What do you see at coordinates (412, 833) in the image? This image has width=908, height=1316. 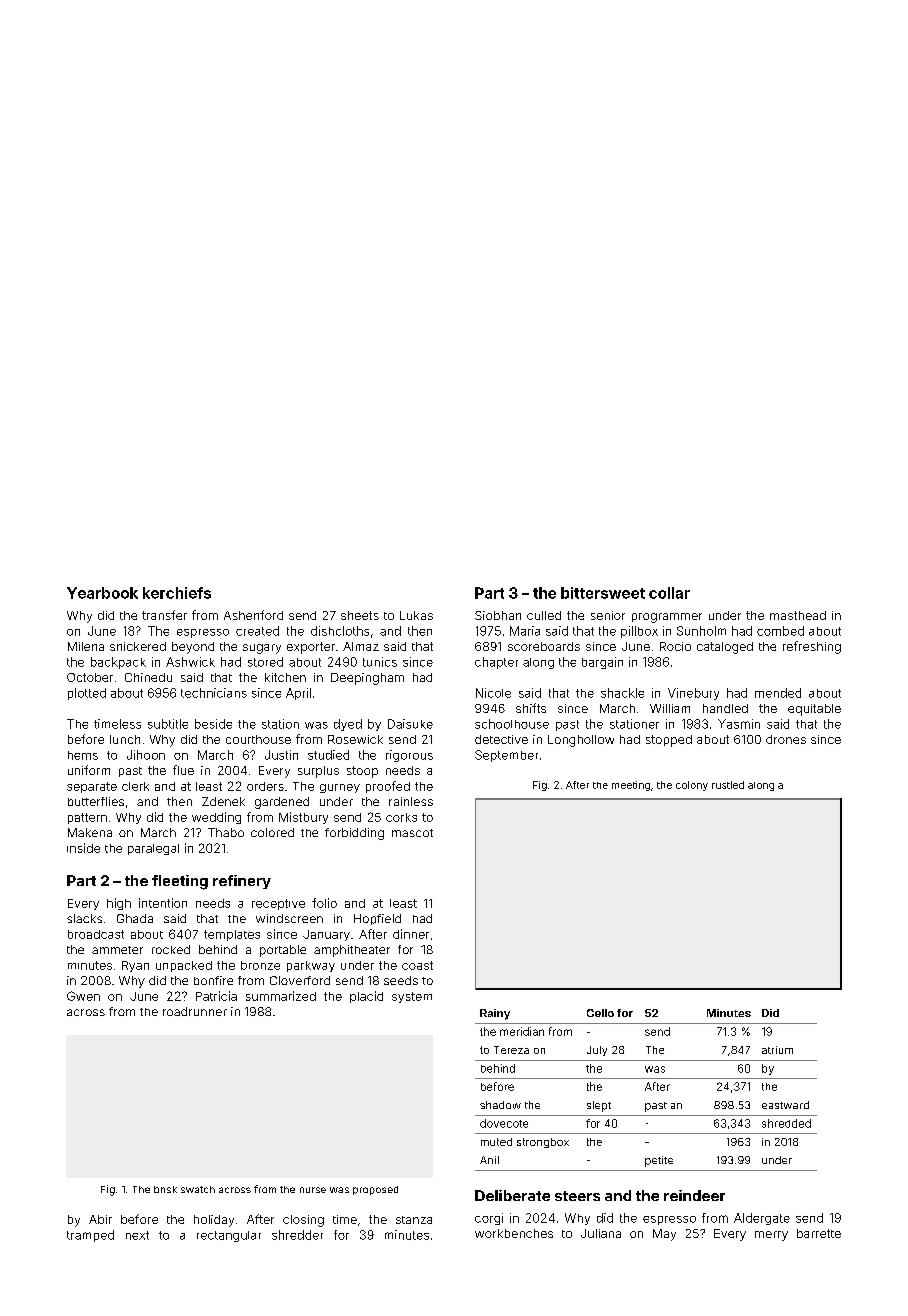 I see `mascot` at bounding box center [412, 833].
